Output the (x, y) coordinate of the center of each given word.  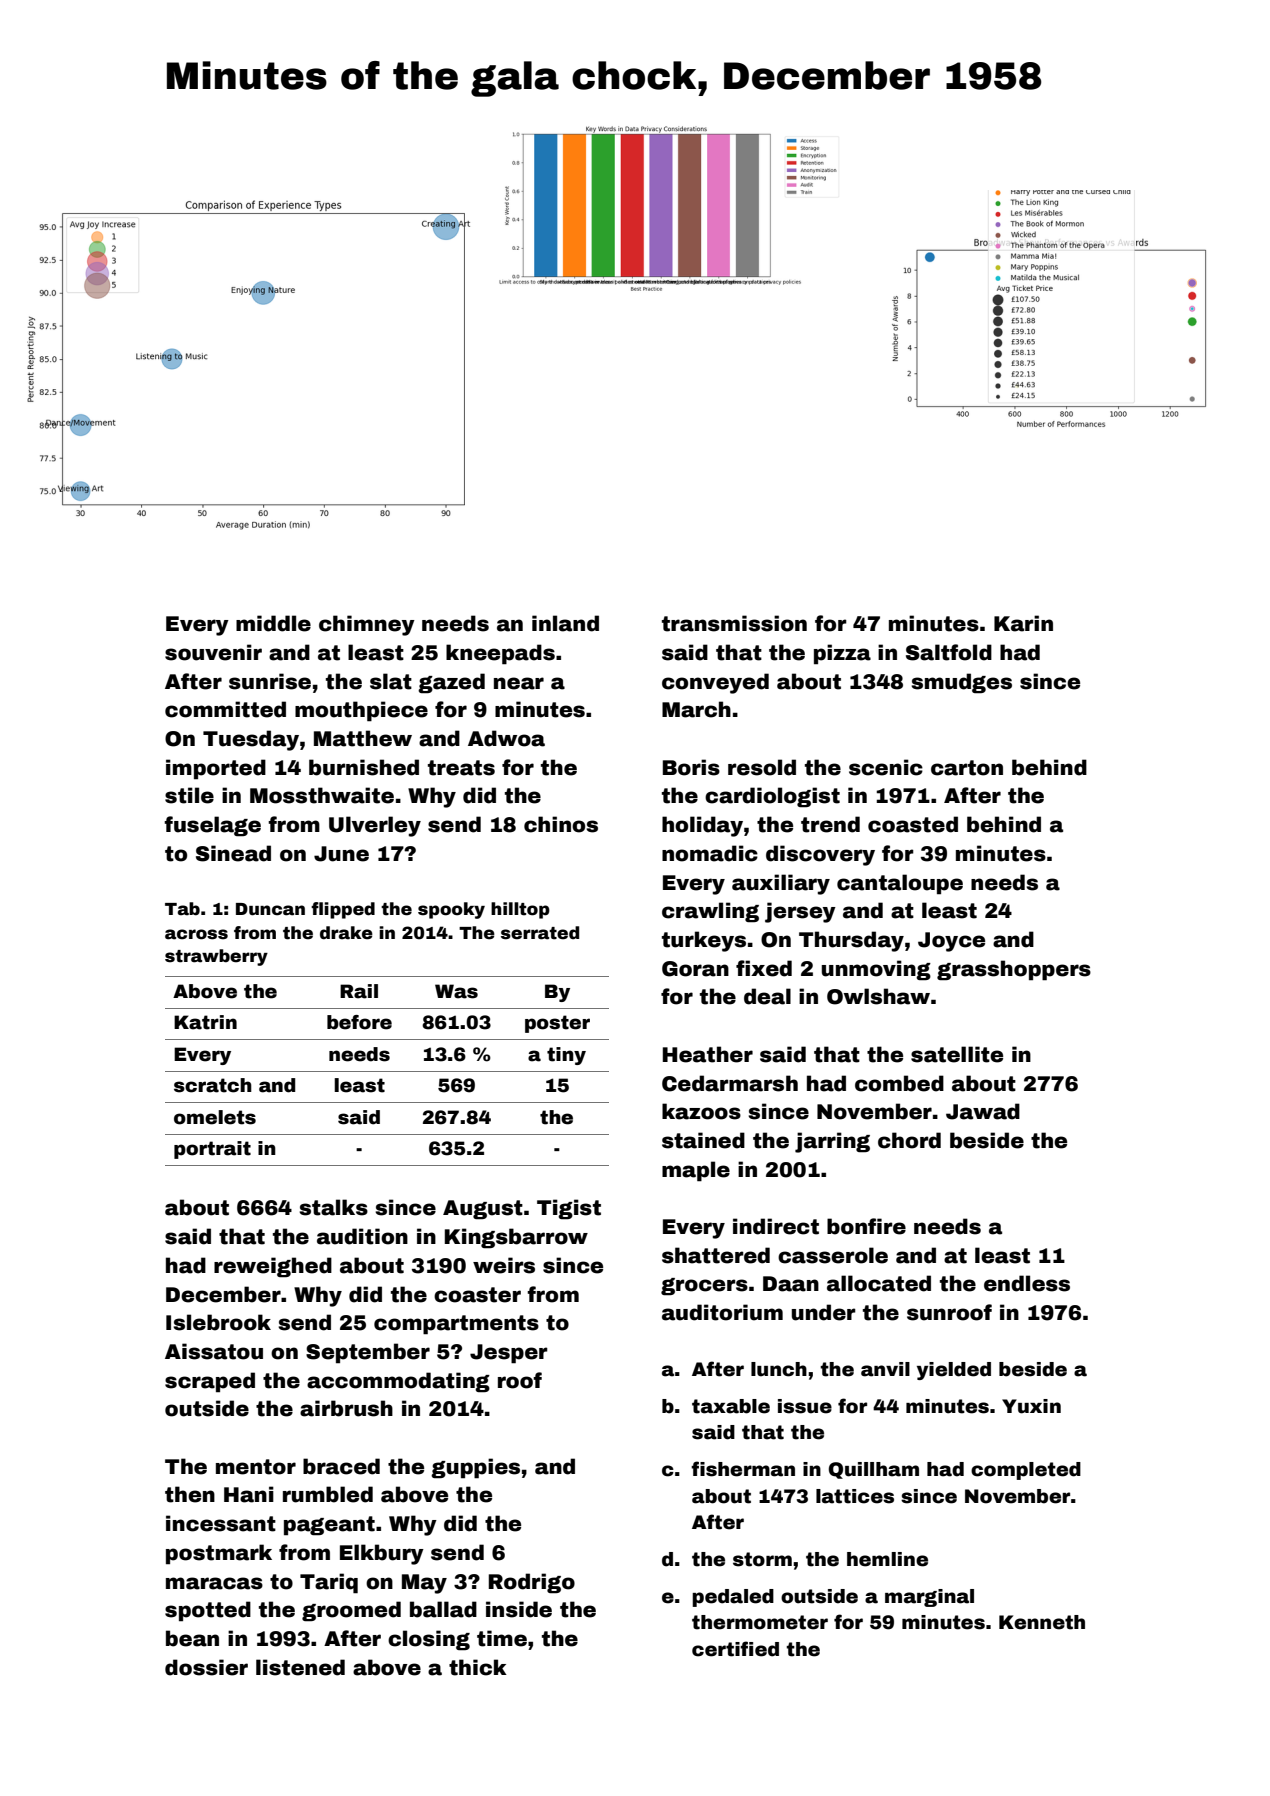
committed (225, 709)
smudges (961, 683)
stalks (333, 1207)
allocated (879, 1283)
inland (565, 623)
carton (967, 768)
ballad (443, 1609)
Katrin (205, 1022)
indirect (776, 1226)
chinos (561, 824)
